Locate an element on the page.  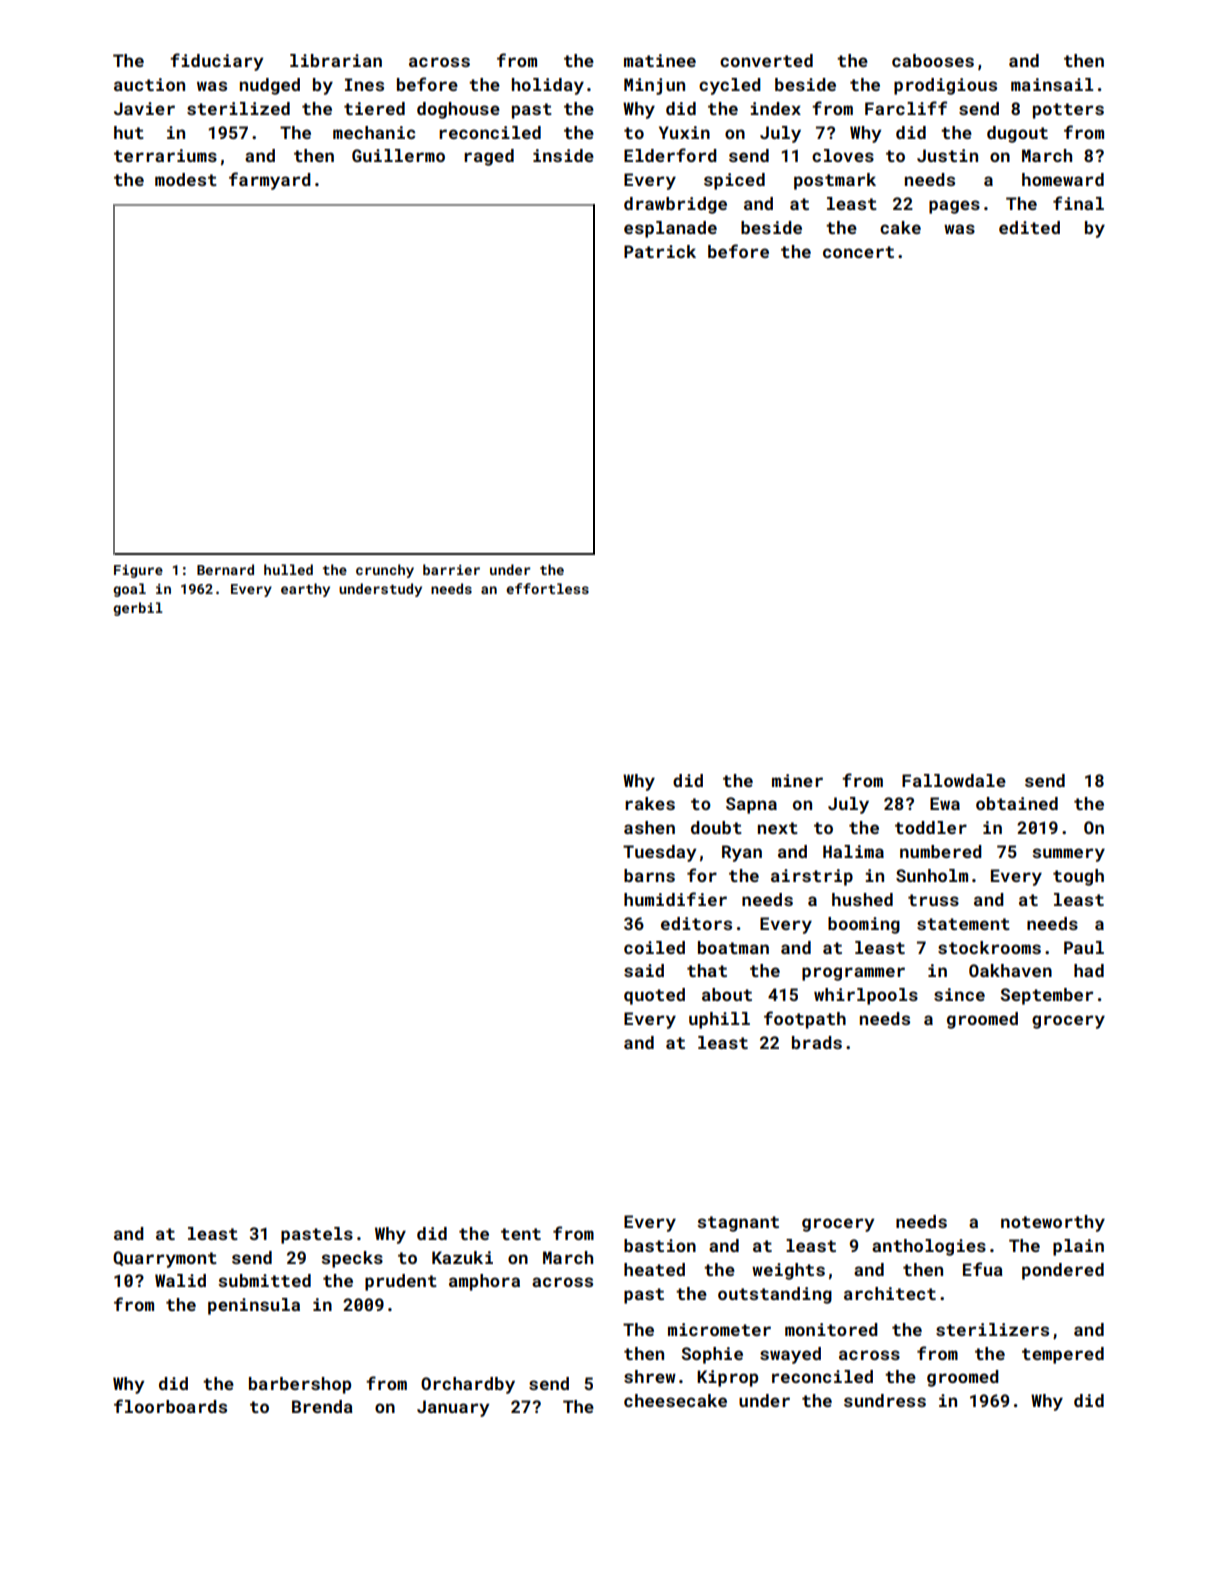
barns is located at coordinates (649, 875).
